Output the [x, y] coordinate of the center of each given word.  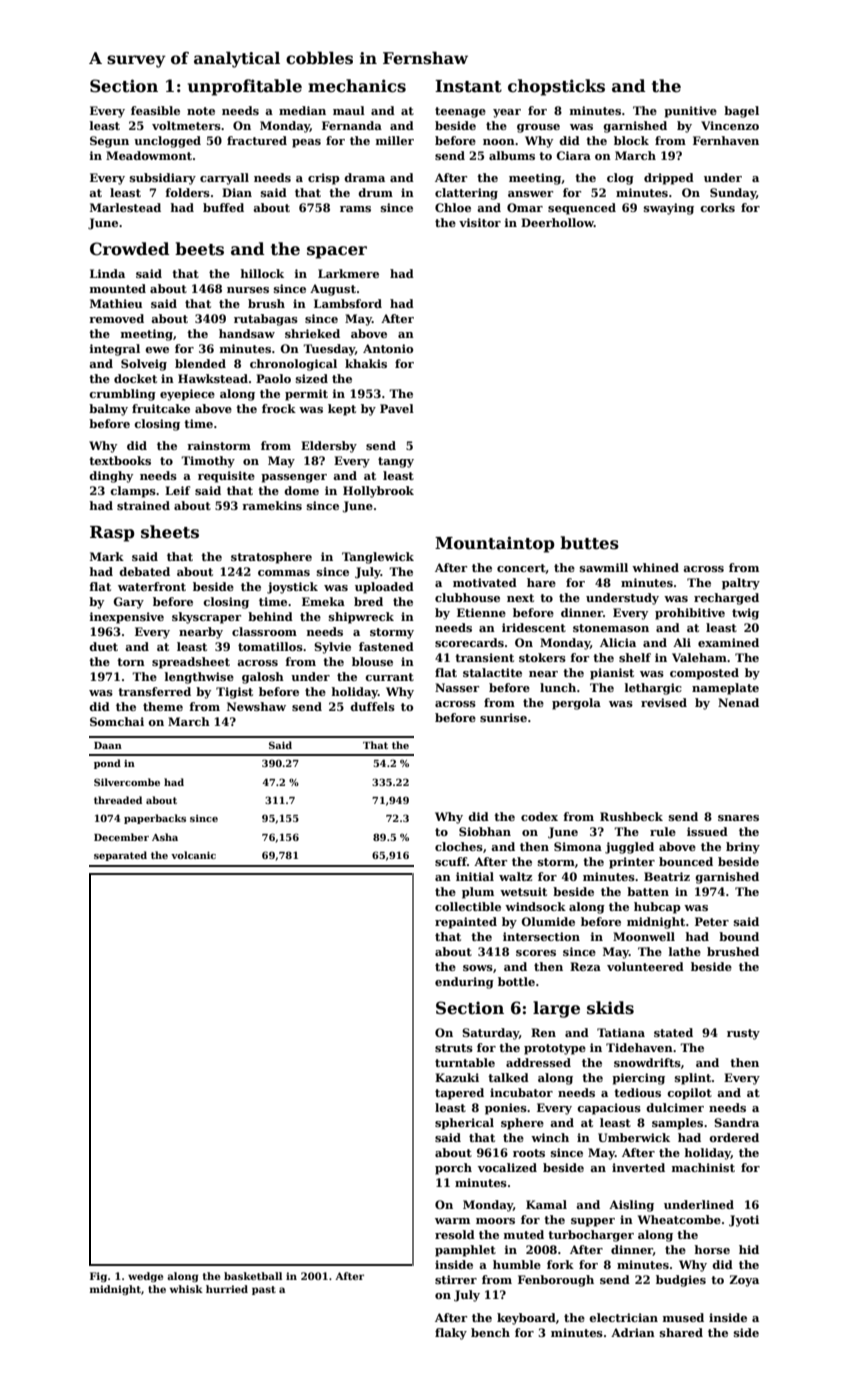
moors [495, 1221]
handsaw [247, 333]
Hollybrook [378, 492]
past [264, 1290]
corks [717, 207]
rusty [743, 1034]
